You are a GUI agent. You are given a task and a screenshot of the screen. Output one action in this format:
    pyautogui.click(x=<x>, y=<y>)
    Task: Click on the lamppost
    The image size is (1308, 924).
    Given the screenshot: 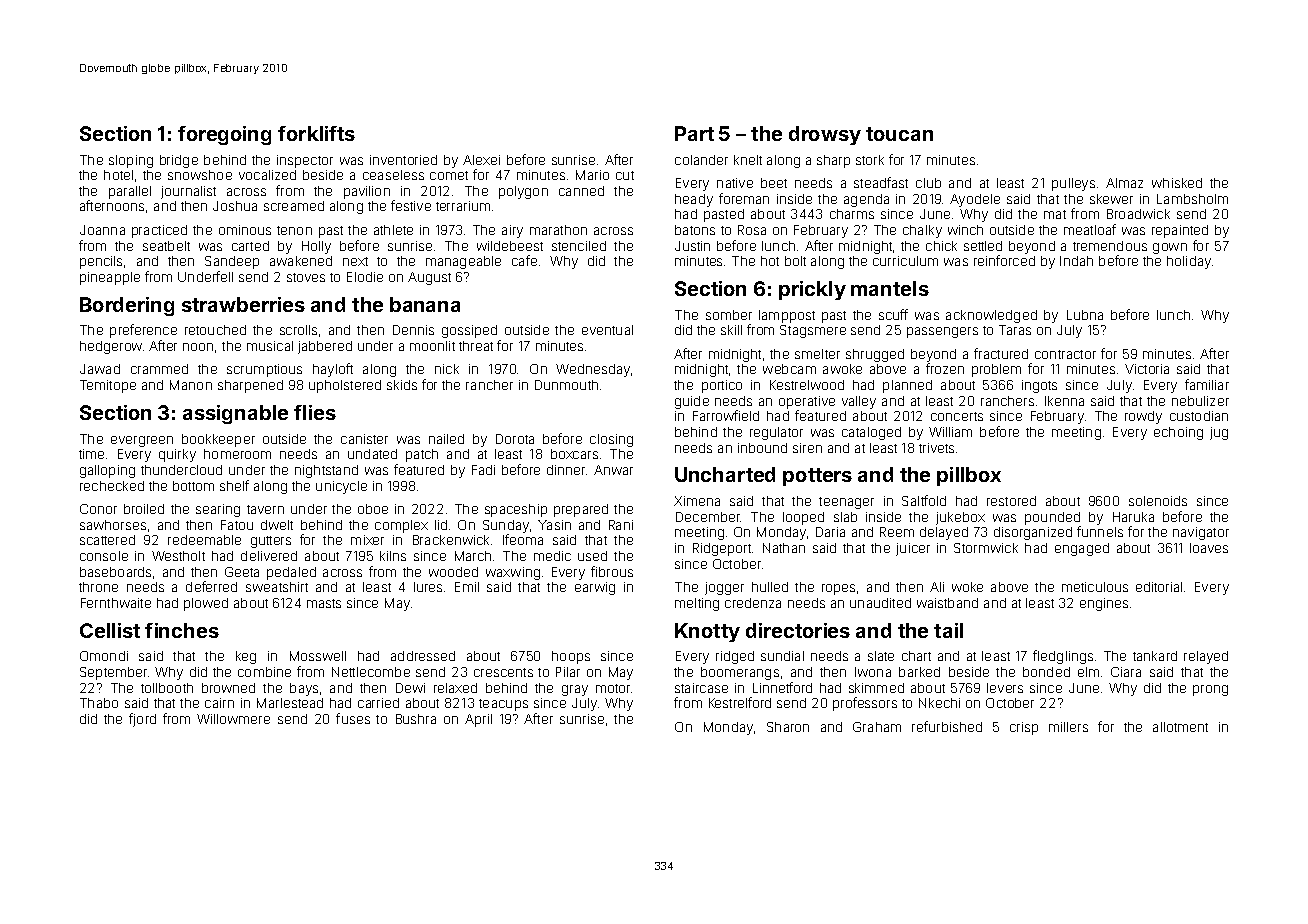 What is the action you would take?
    pyautogui.click(x=787, y=316)
